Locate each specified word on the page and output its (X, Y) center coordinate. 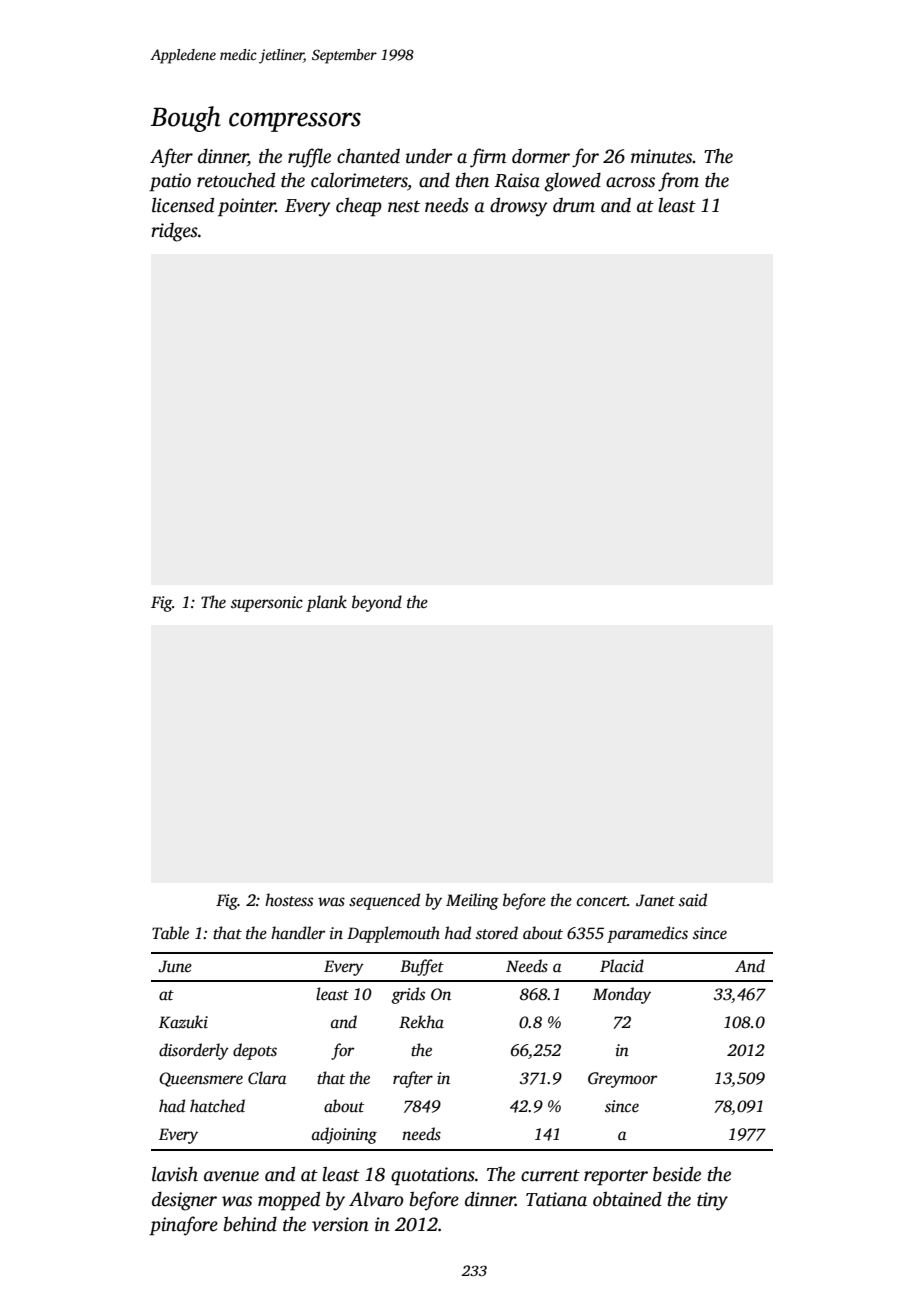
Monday (622, 995)
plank (326, 603)
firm (488, 158)
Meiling (472, 901)
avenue (231, 1176)
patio (170, 182)
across (630, 182)
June (175, 966)
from (678, 182)
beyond (377, 603)
